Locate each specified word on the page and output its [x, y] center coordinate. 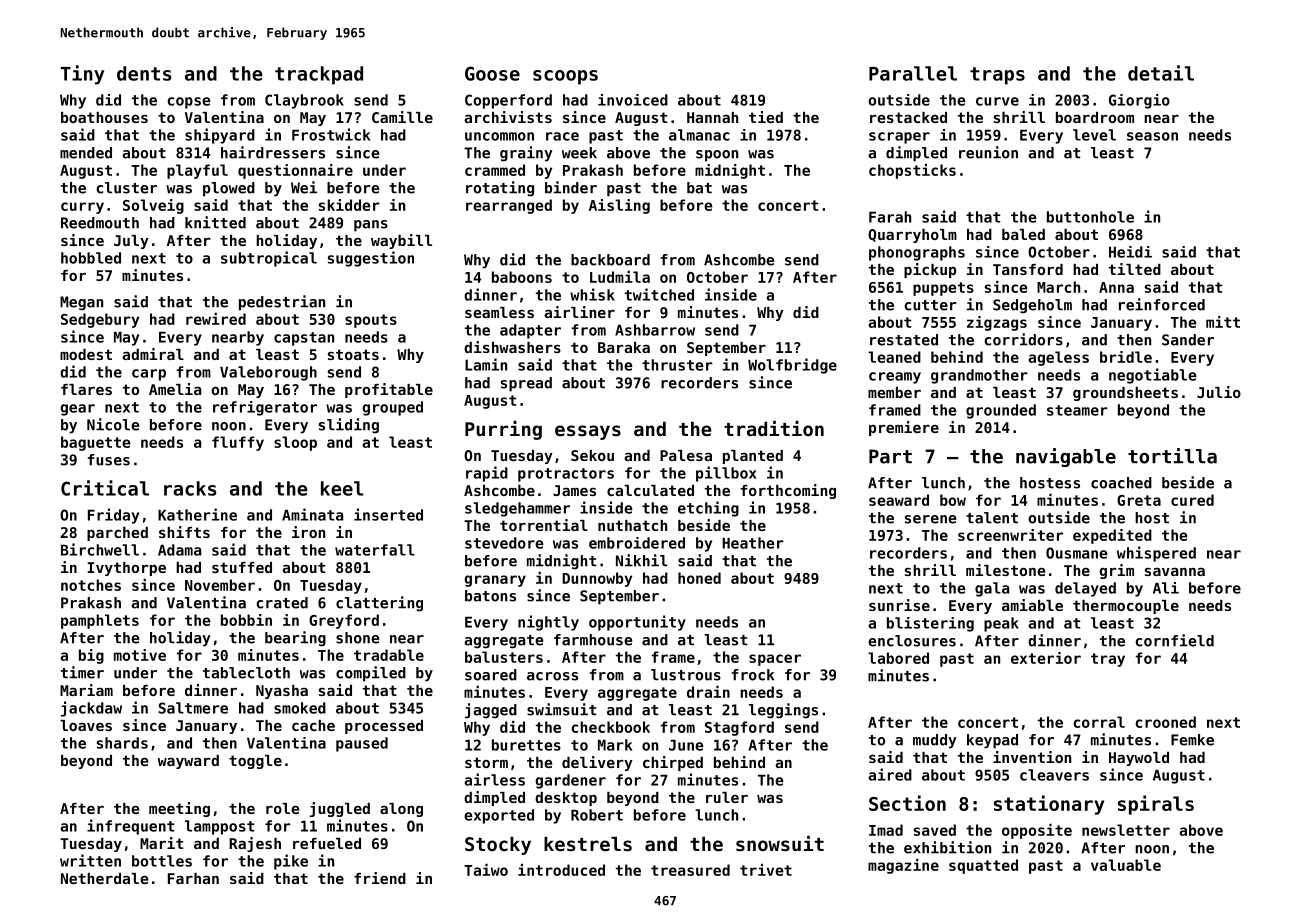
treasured [690, 870]
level [1094, 135]
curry [82, 208]
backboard [610, 260]
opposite [1037, 831]
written [90, 860]
